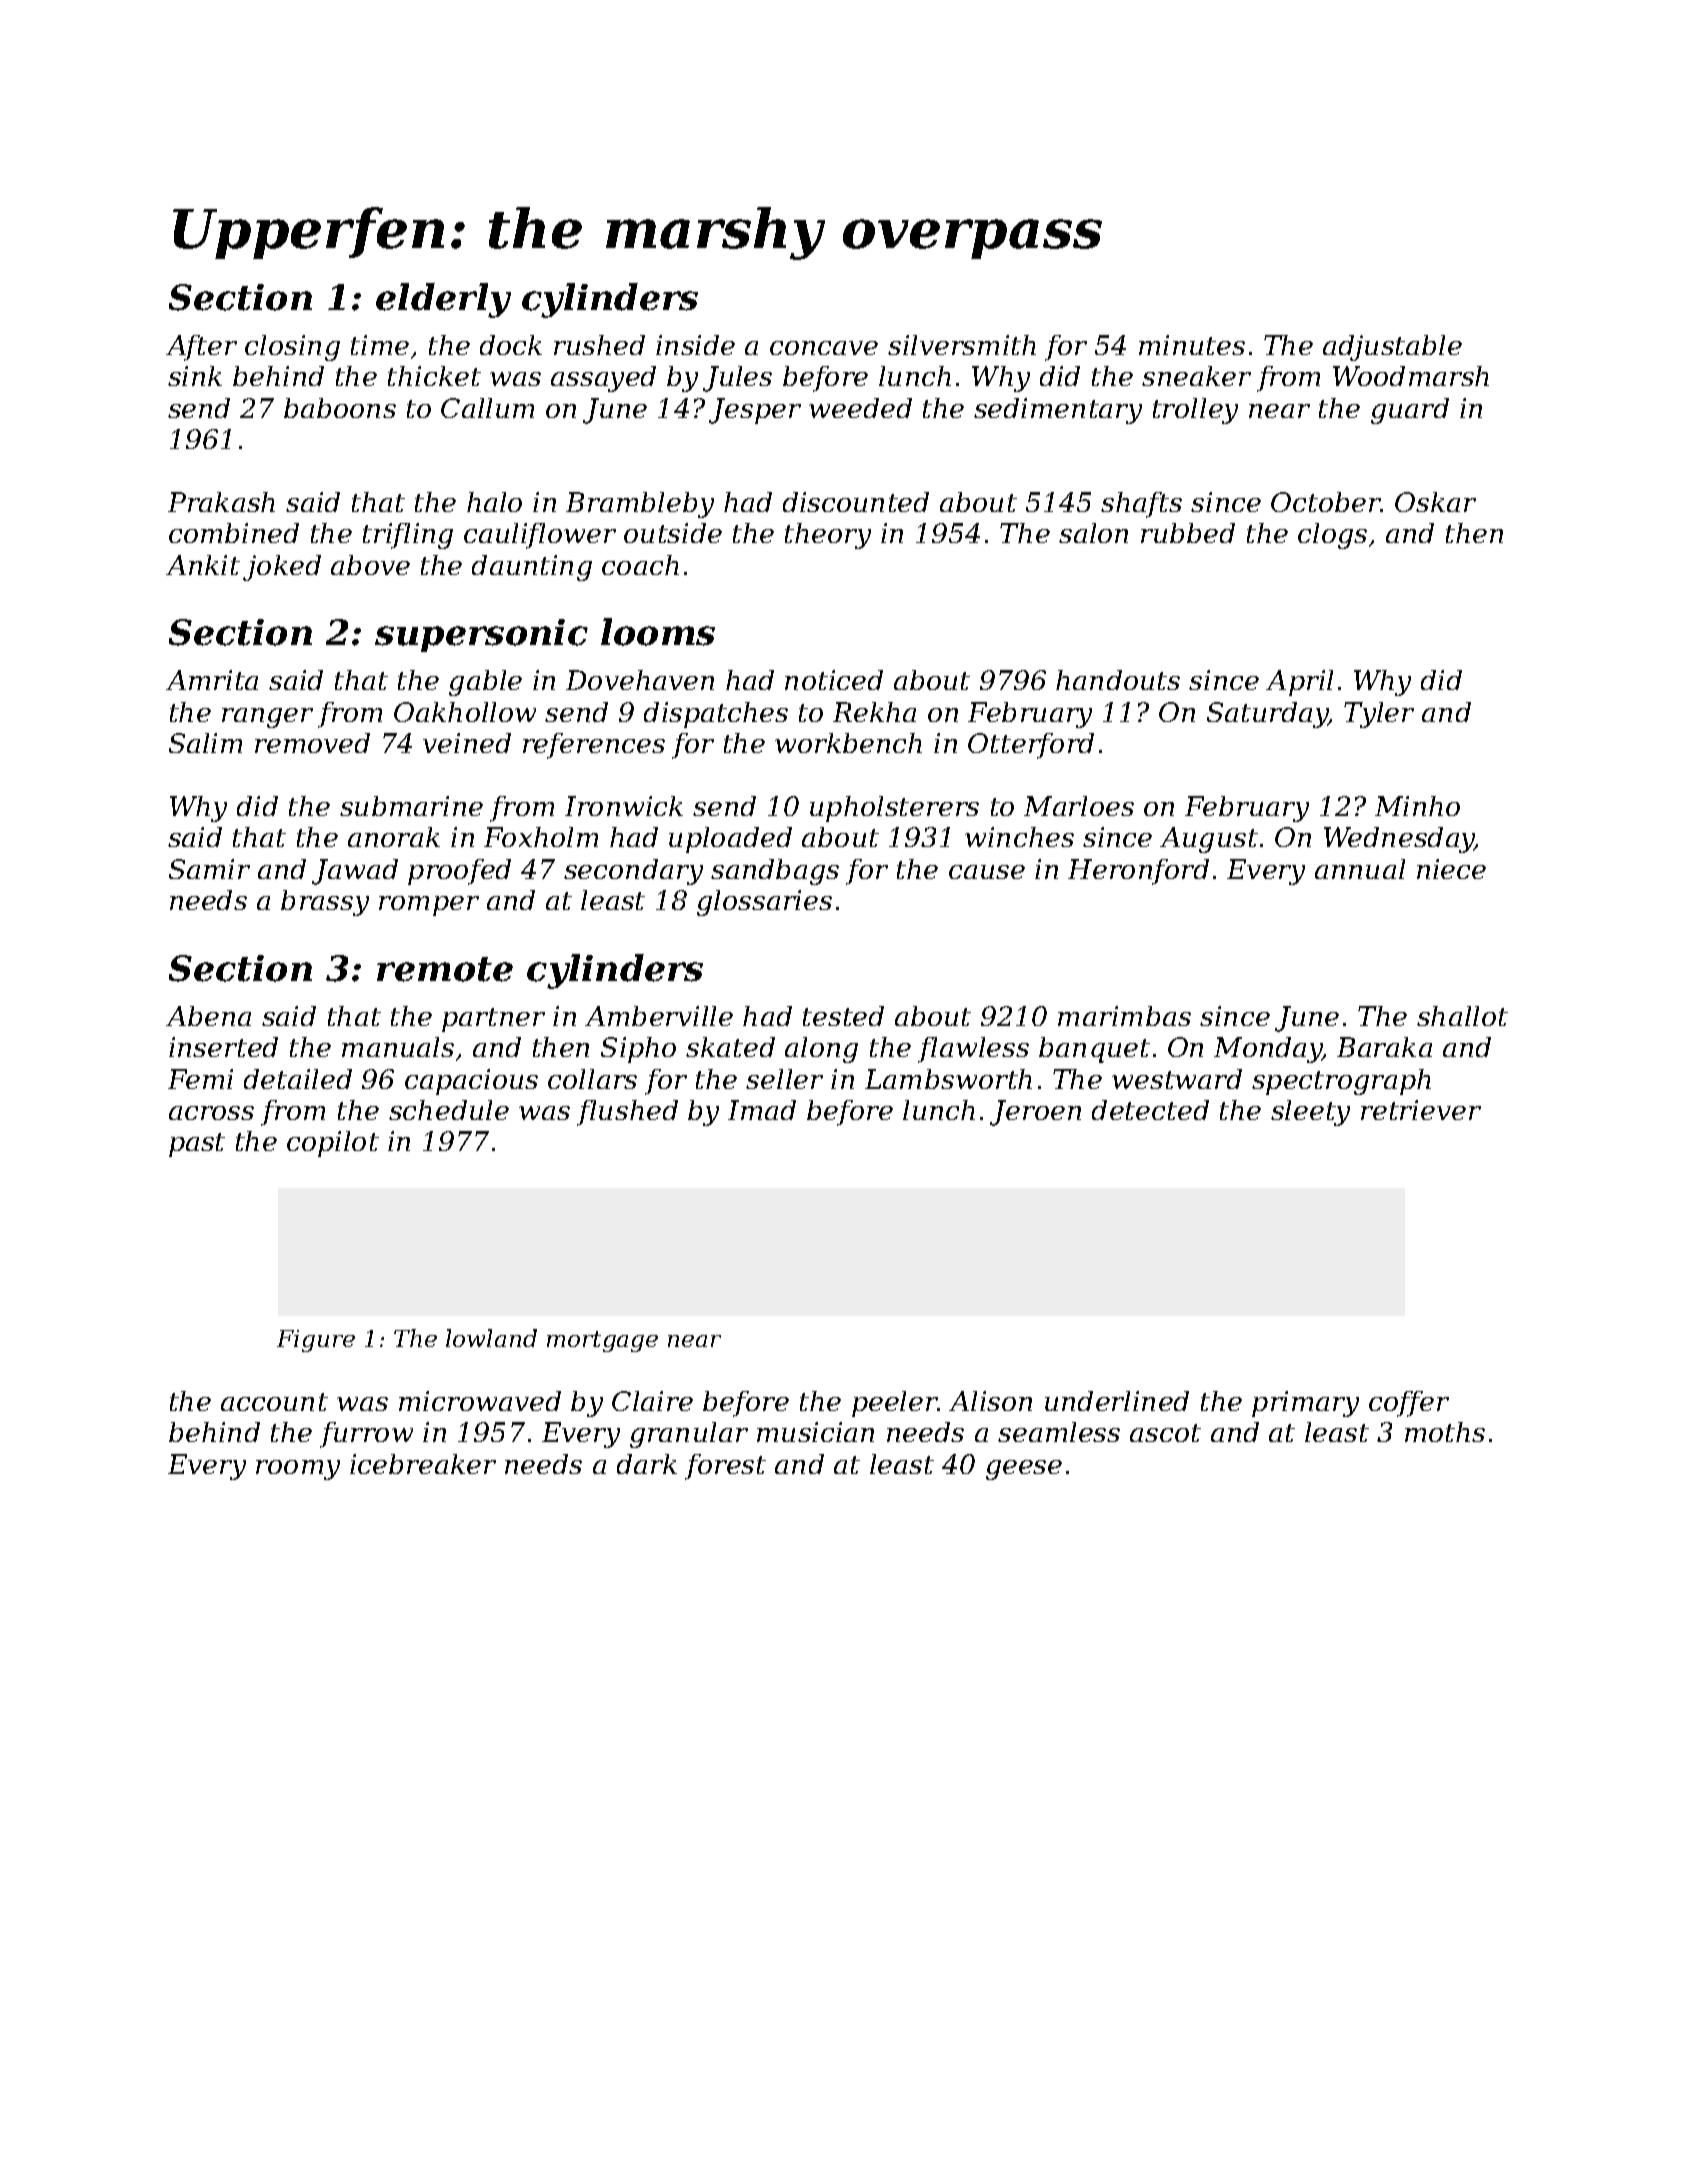 Image resolution: width=1683 pixels, height=2178 pixels. Describe the element at coordinates (316, 1341) in the screenshot. I see `Figure` at that location.
